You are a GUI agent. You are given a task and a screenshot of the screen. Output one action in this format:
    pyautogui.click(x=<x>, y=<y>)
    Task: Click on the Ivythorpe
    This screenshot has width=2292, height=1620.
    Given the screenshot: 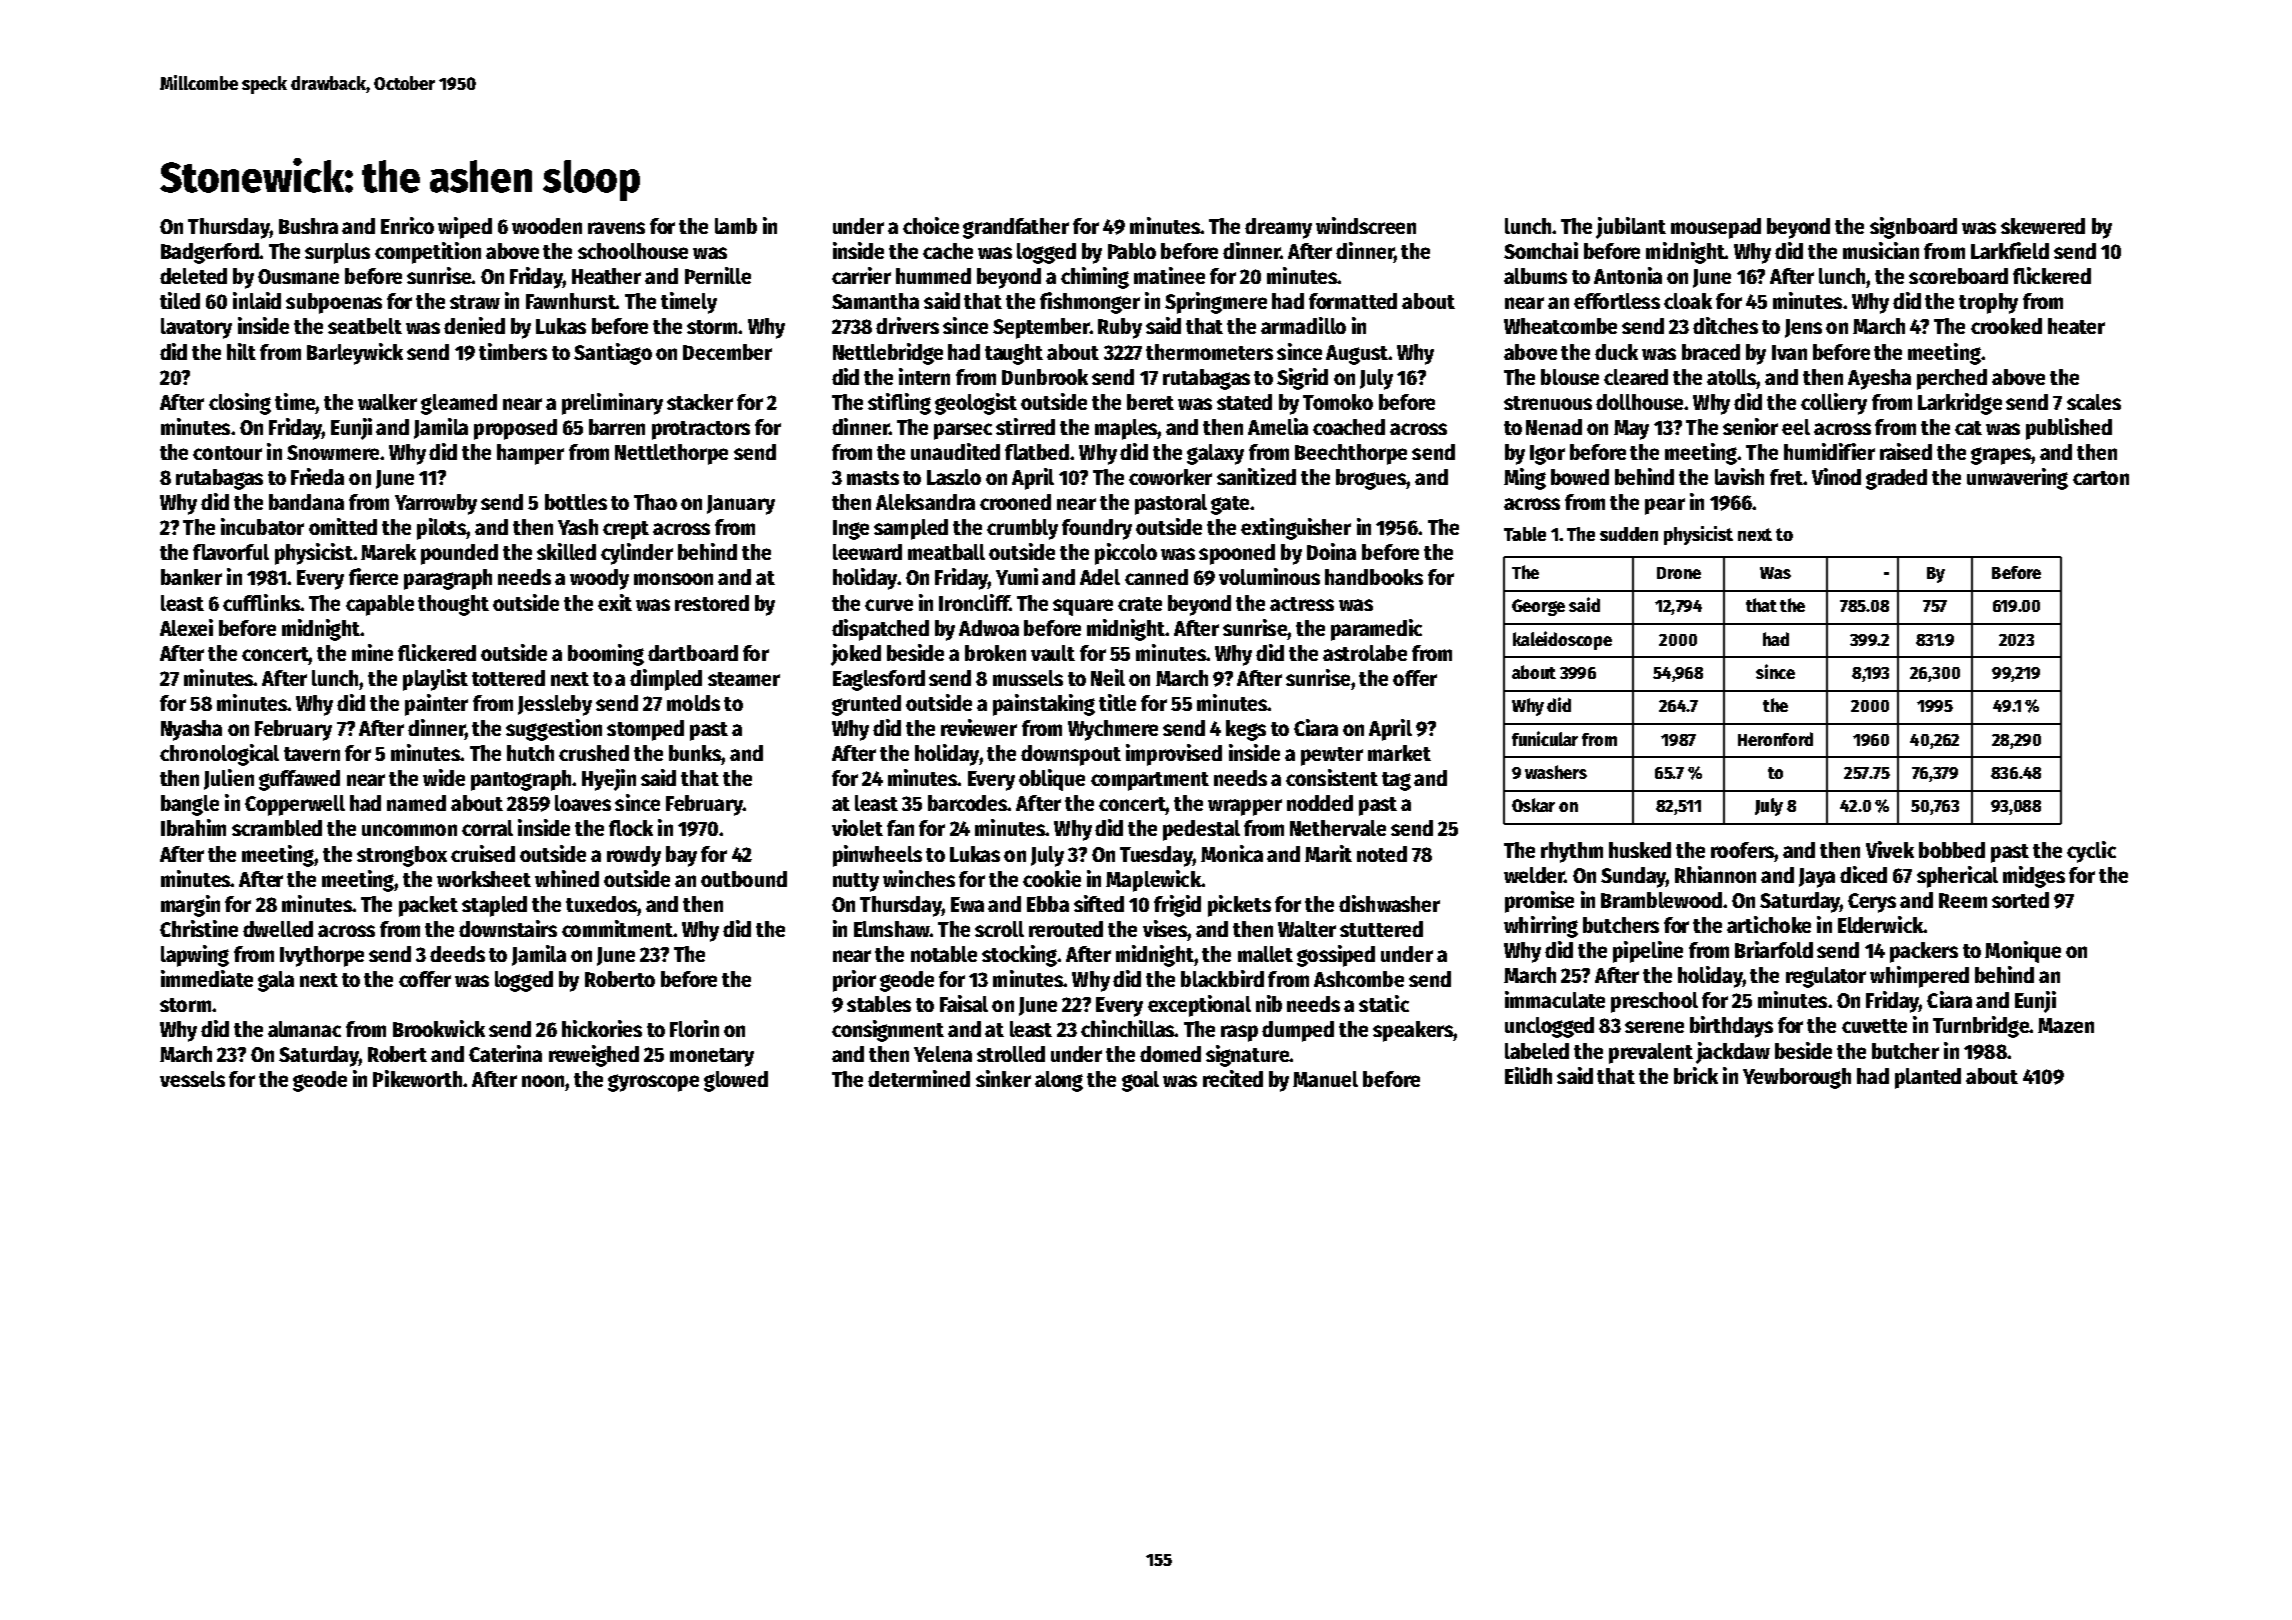 What is the action you would take?
    pyautogui.click(x=322, y=956)
